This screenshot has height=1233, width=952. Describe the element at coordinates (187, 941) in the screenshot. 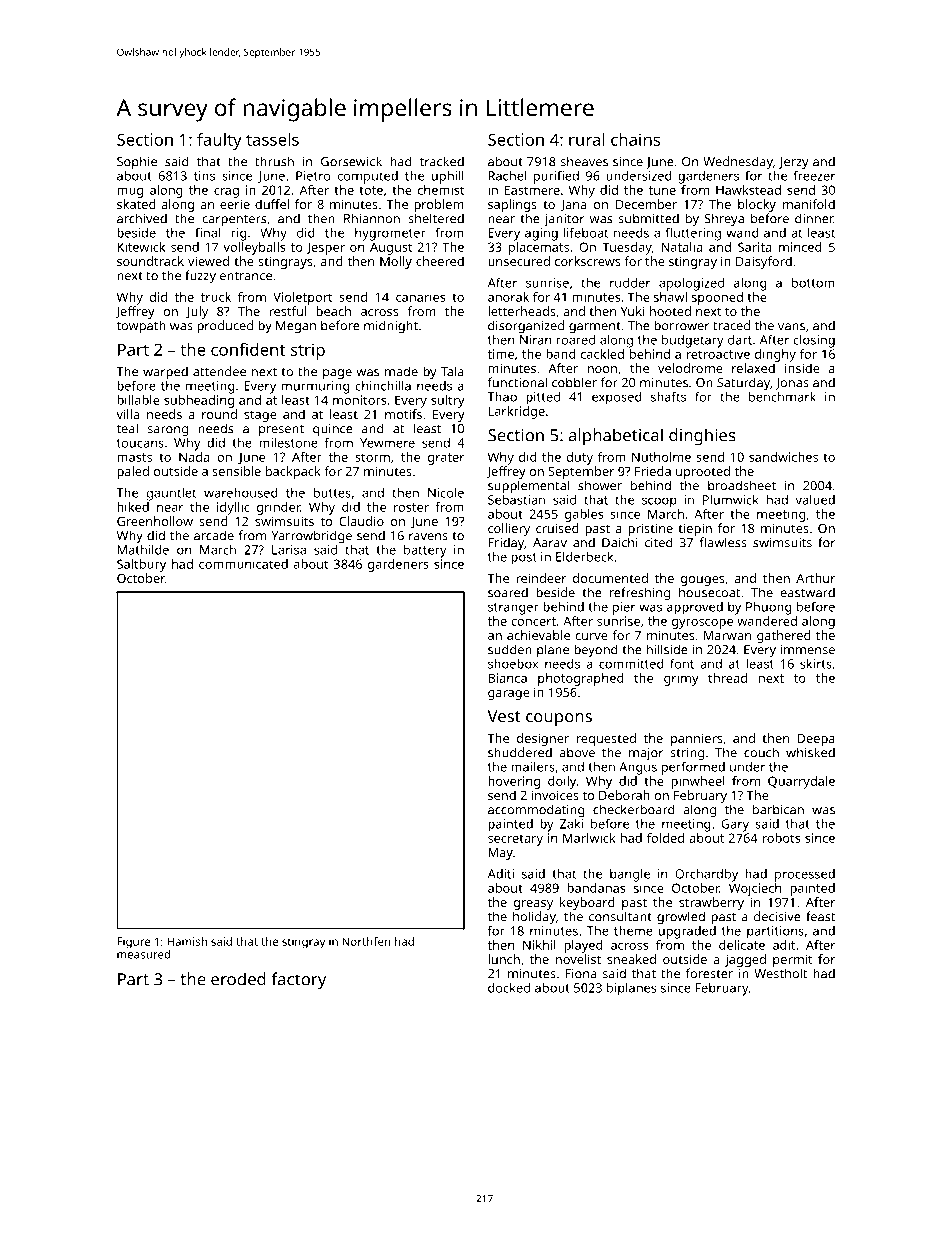

I see `Hamish` at that location.
